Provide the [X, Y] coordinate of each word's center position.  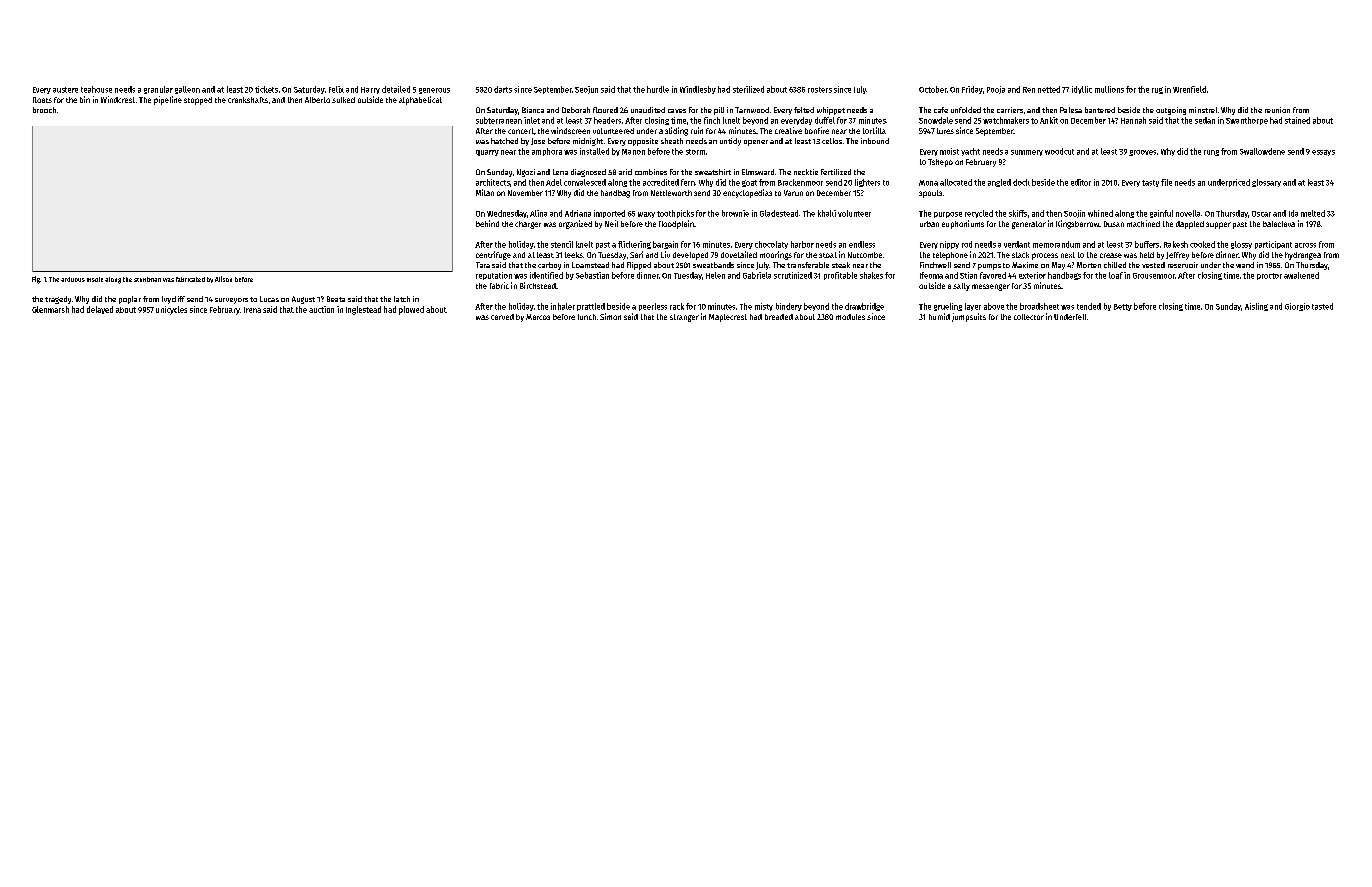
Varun [793, 193]
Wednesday [507, 214]
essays [1323, 153]
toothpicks [675, 214]
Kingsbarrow [1077, 224]
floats [42, 100]
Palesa [1071, 110]
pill [719, 111]
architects [493, 182]
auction [321, 309]
